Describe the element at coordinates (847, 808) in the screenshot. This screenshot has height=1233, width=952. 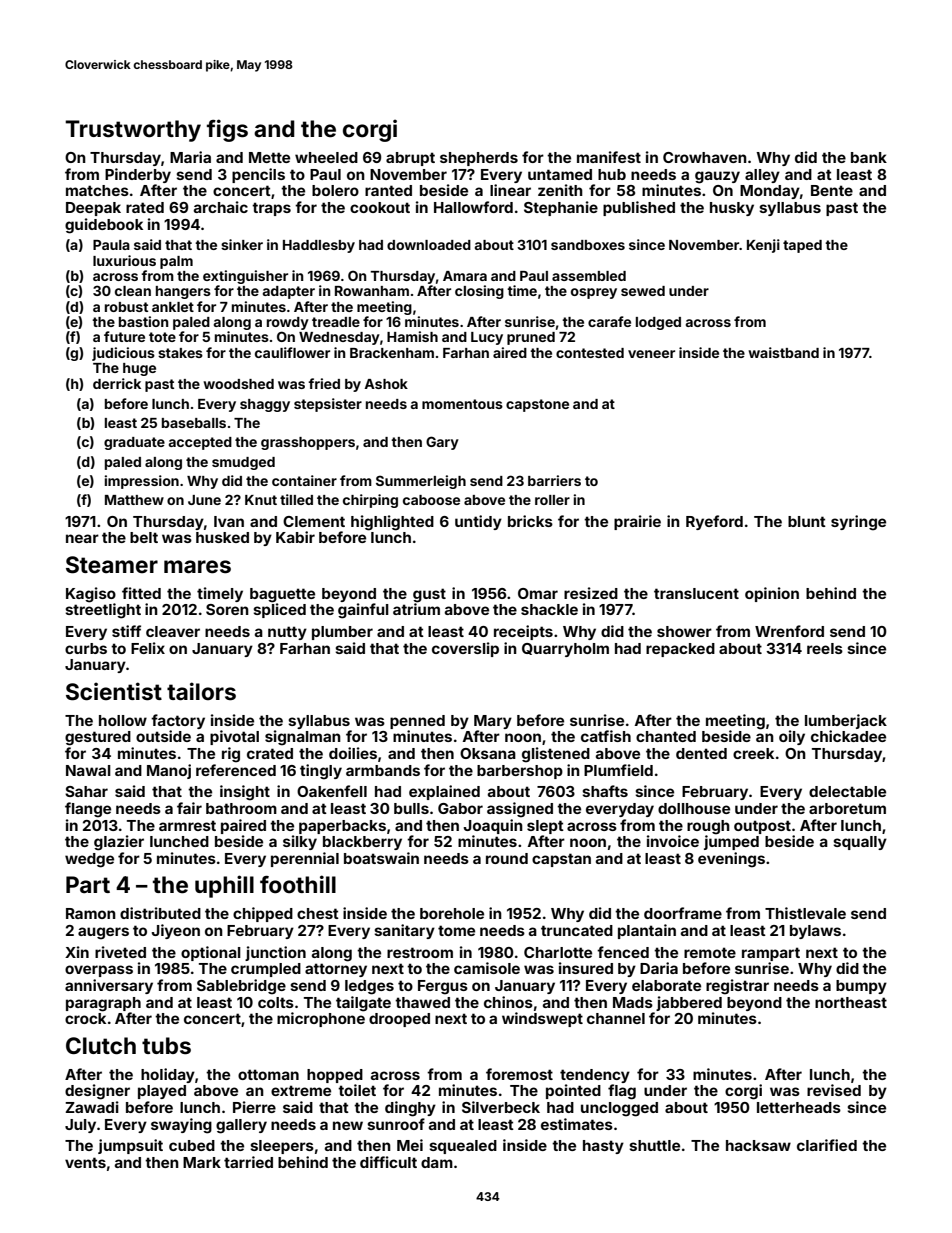
I see `arboretum` at that location.
